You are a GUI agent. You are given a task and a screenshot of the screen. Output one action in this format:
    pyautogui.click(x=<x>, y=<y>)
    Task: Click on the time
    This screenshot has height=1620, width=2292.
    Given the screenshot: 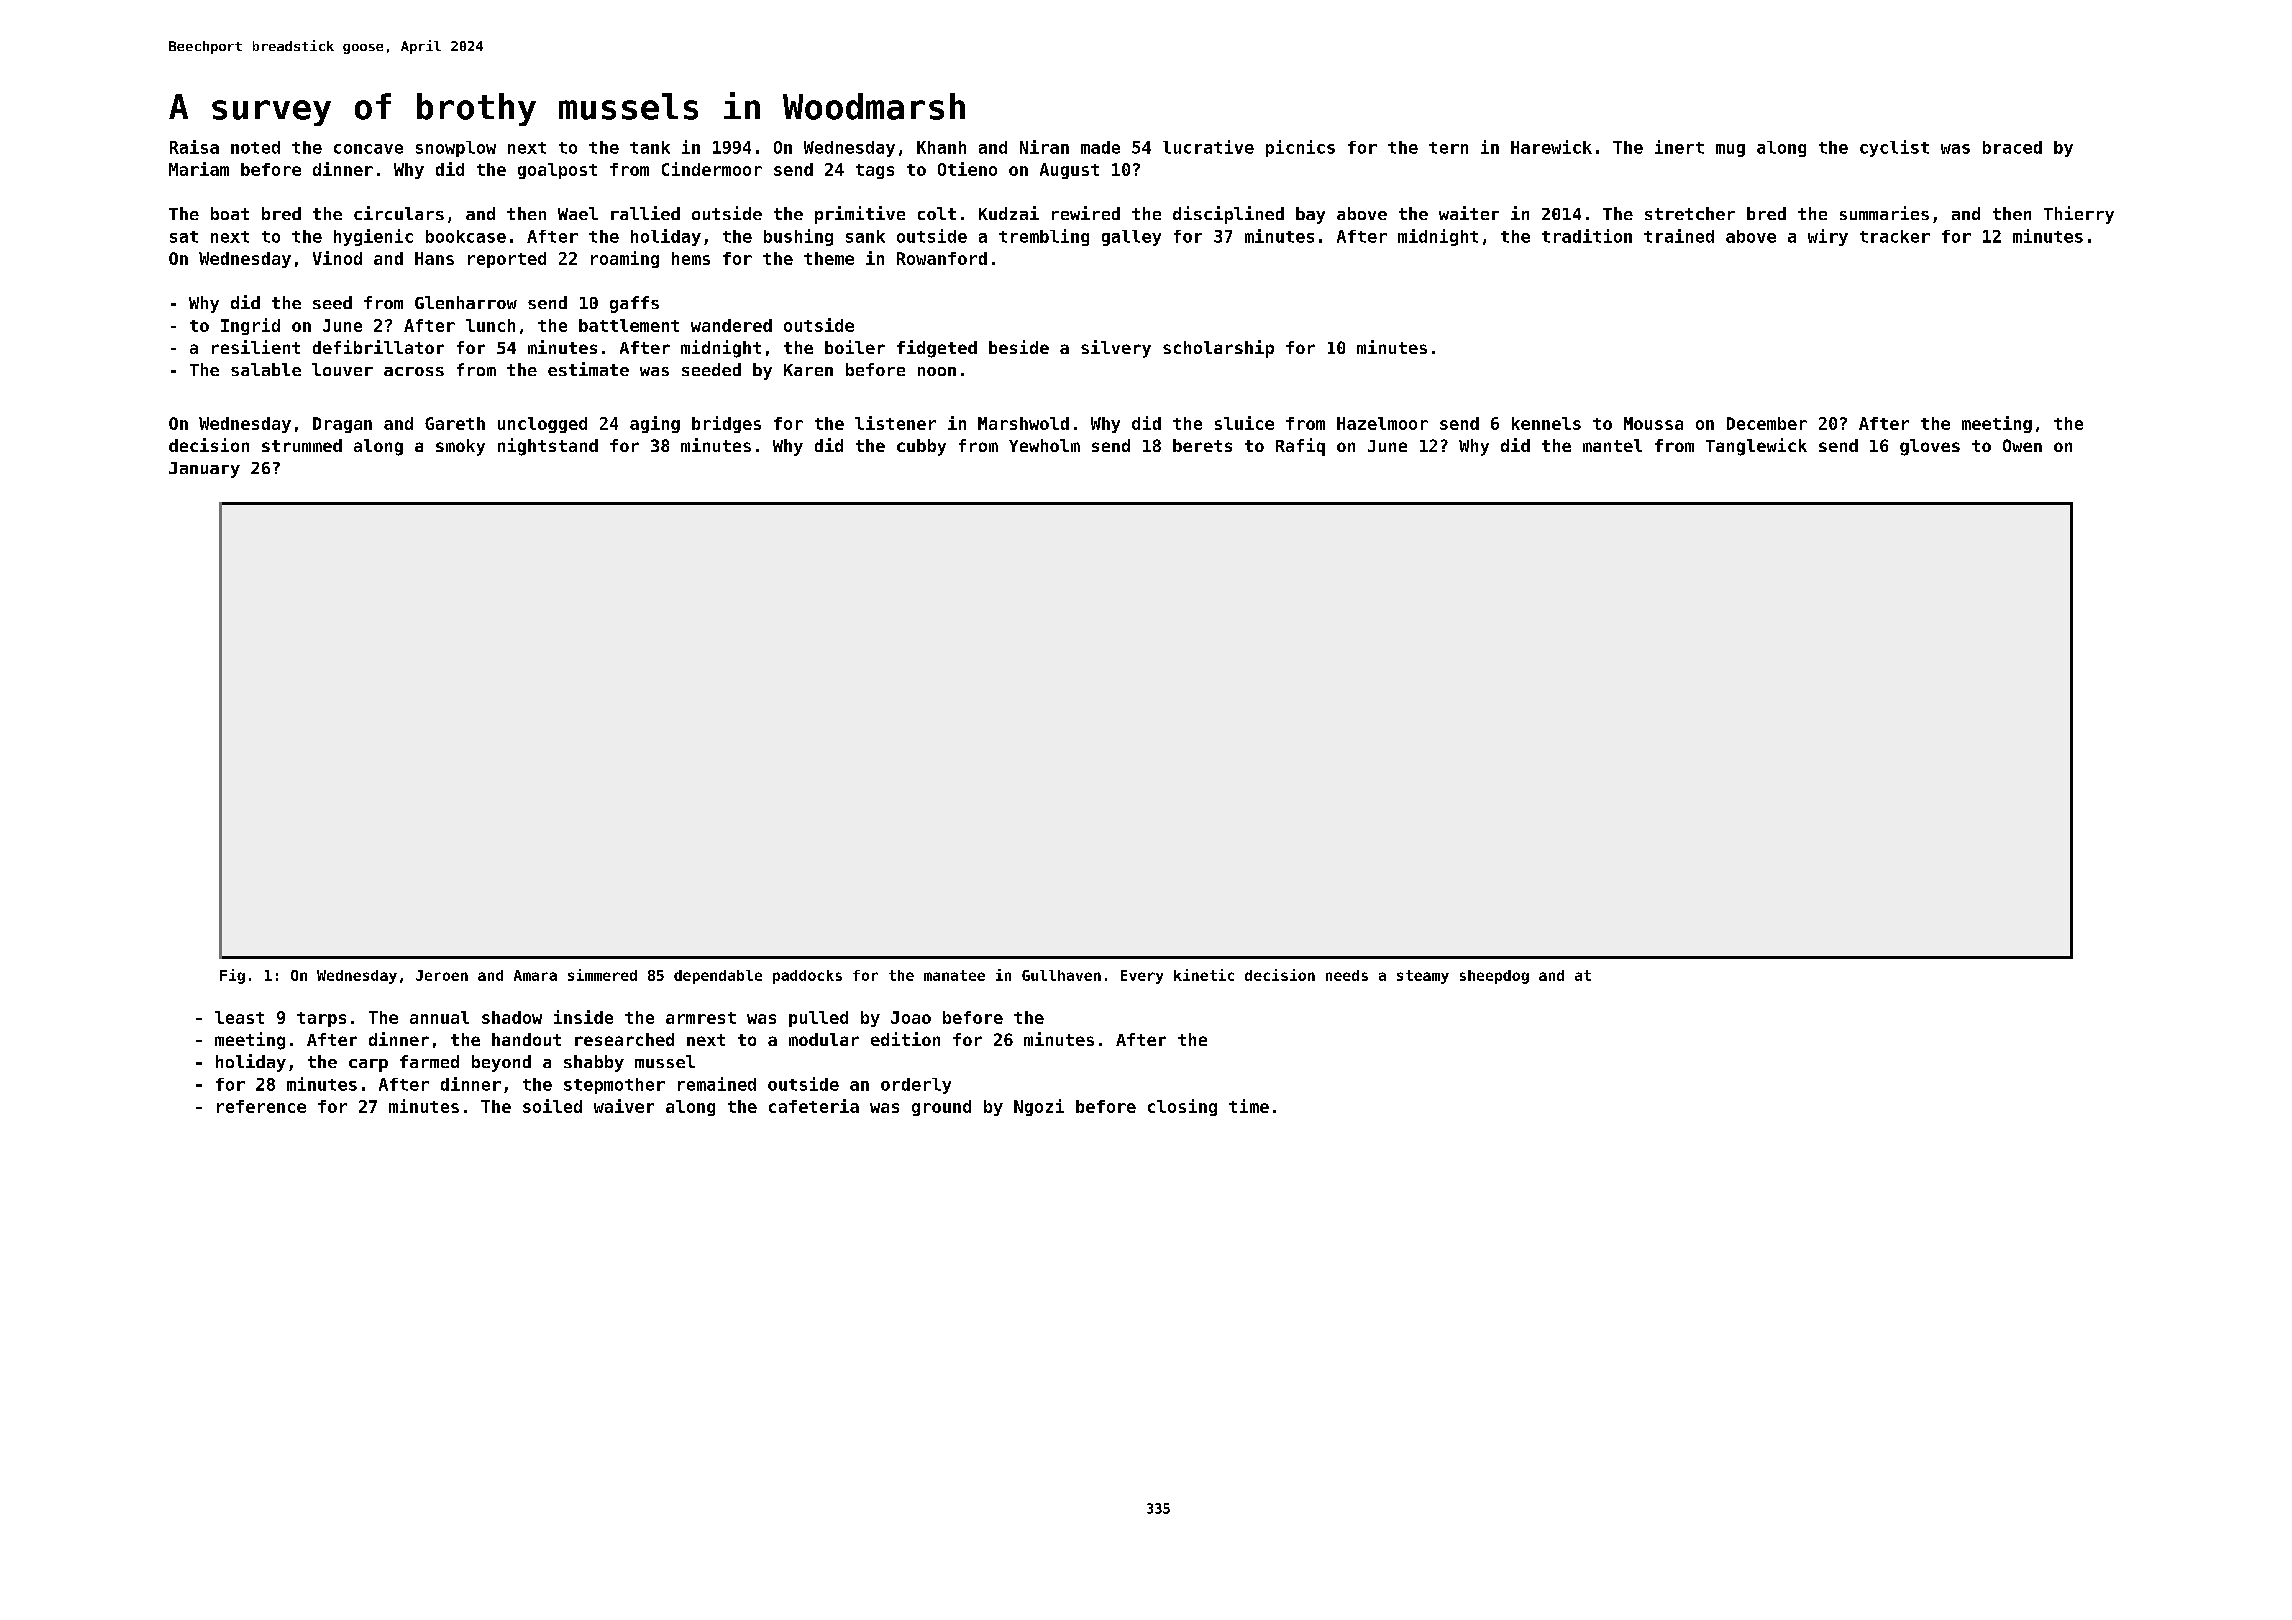 What is the action you would take?
    pyautogui.click(x=1249, y=1106)
